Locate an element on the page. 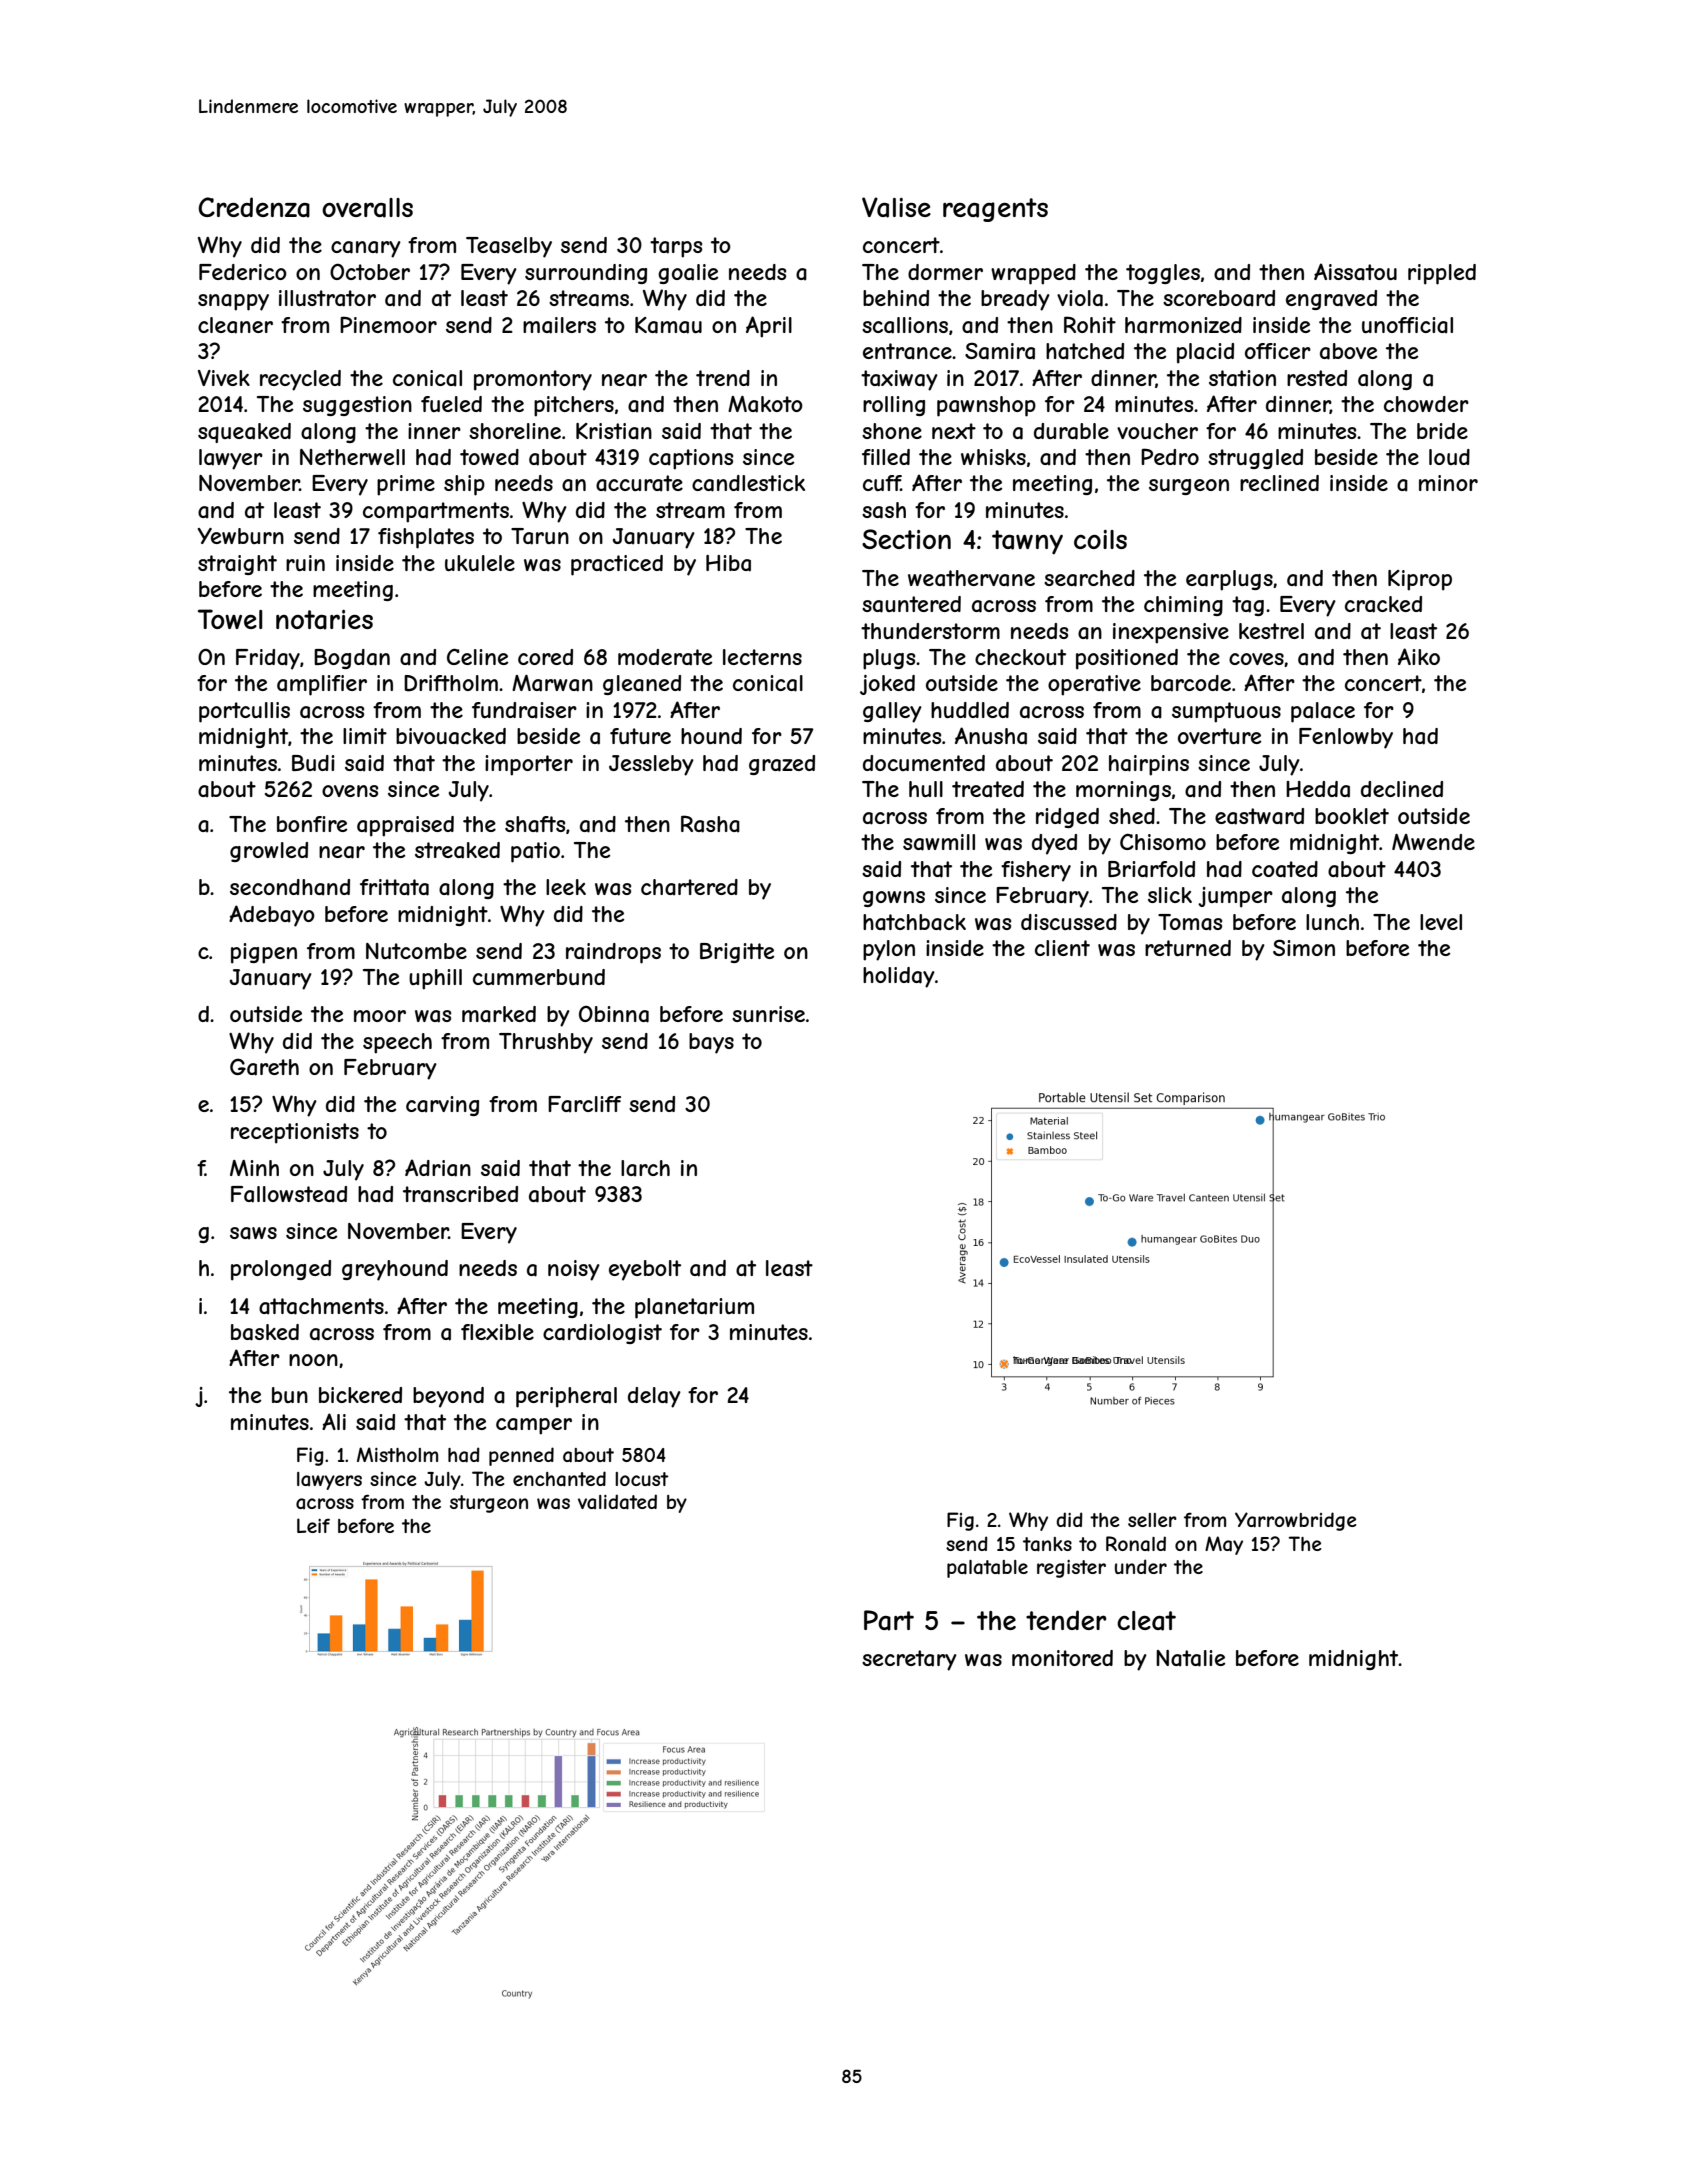  secretary is located at coordinates (909, 1660).
